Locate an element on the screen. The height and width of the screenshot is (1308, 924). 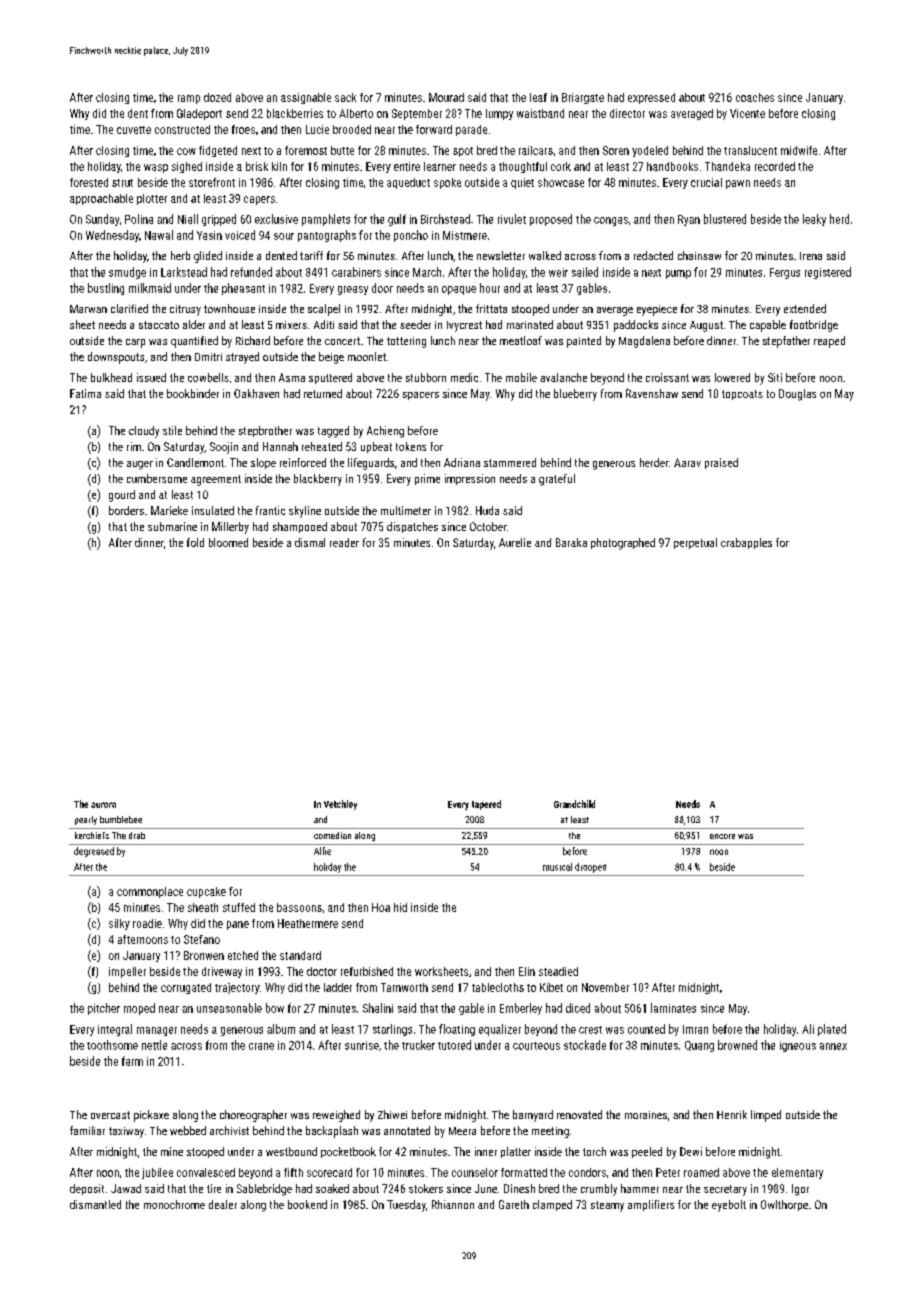
Huda is located at coordinates (487, 510).
